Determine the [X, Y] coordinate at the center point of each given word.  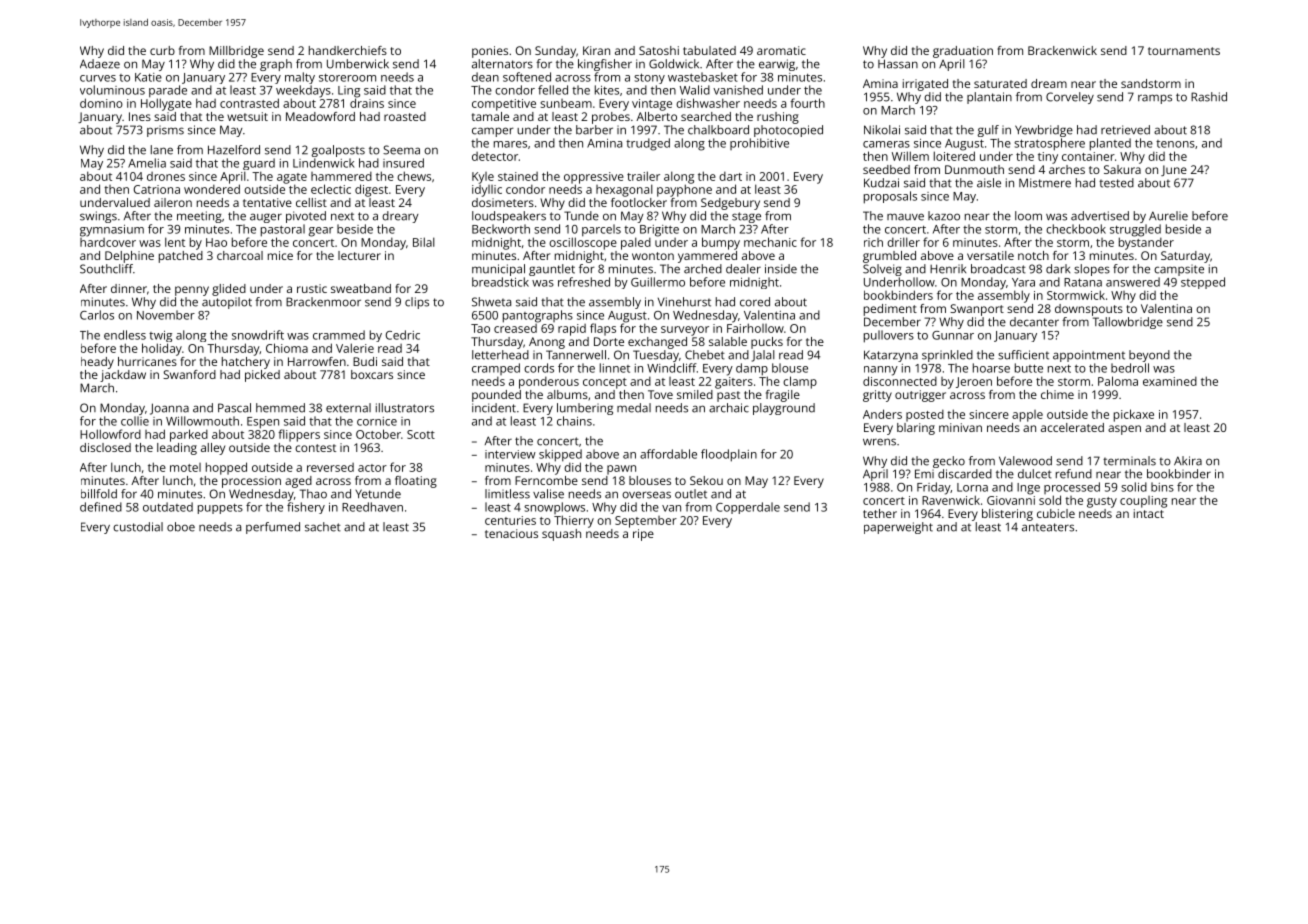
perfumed [273, 528]
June [1174, 170]
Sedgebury [730, 204]
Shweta [491, 302]
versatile [990, 255]
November [166, 315]
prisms [165, 131]
